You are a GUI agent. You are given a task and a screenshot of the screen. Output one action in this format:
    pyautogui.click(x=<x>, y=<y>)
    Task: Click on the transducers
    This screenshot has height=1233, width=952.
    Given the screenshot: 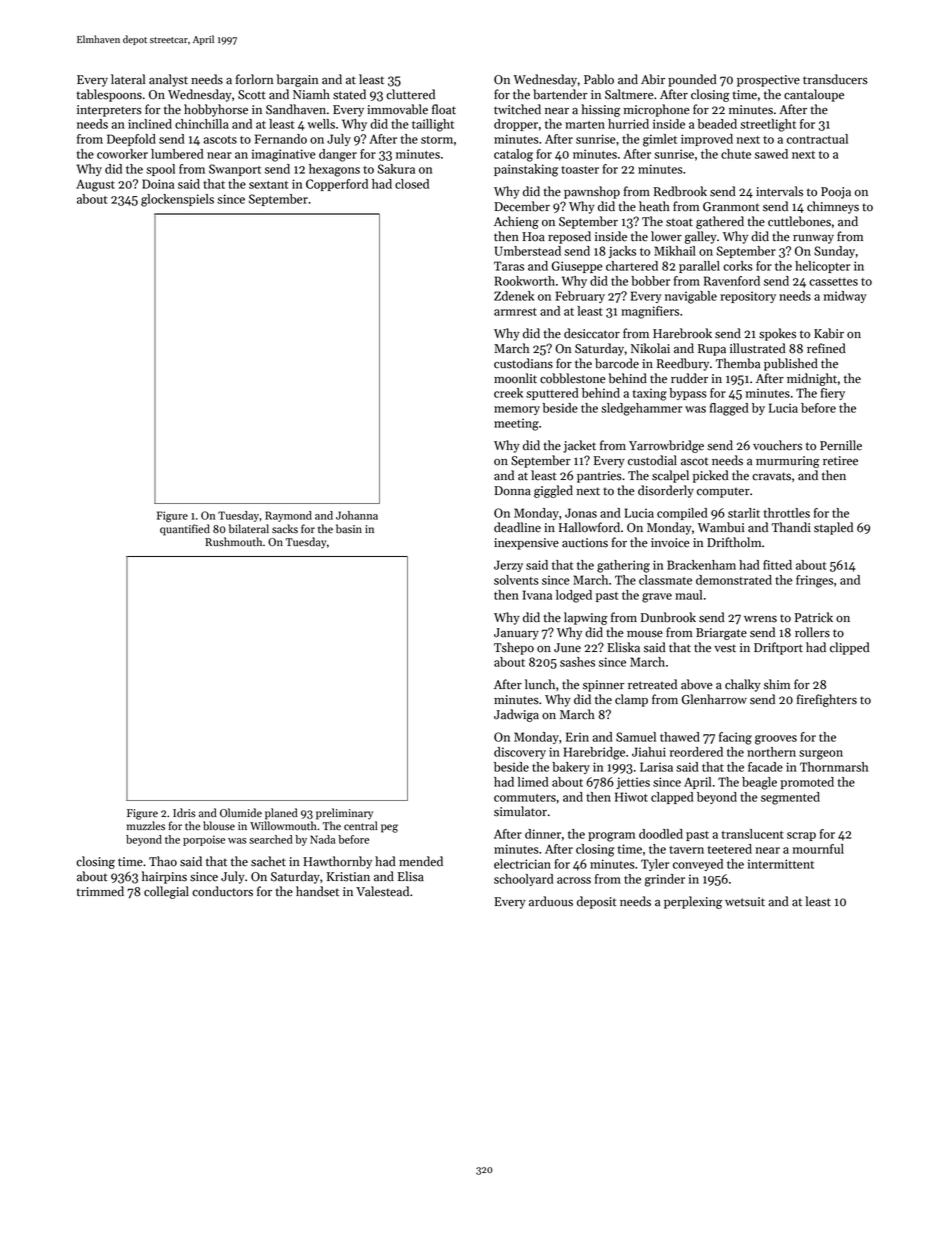 What is the action you would take?
    pyautogui.click(x=835, y=79)
